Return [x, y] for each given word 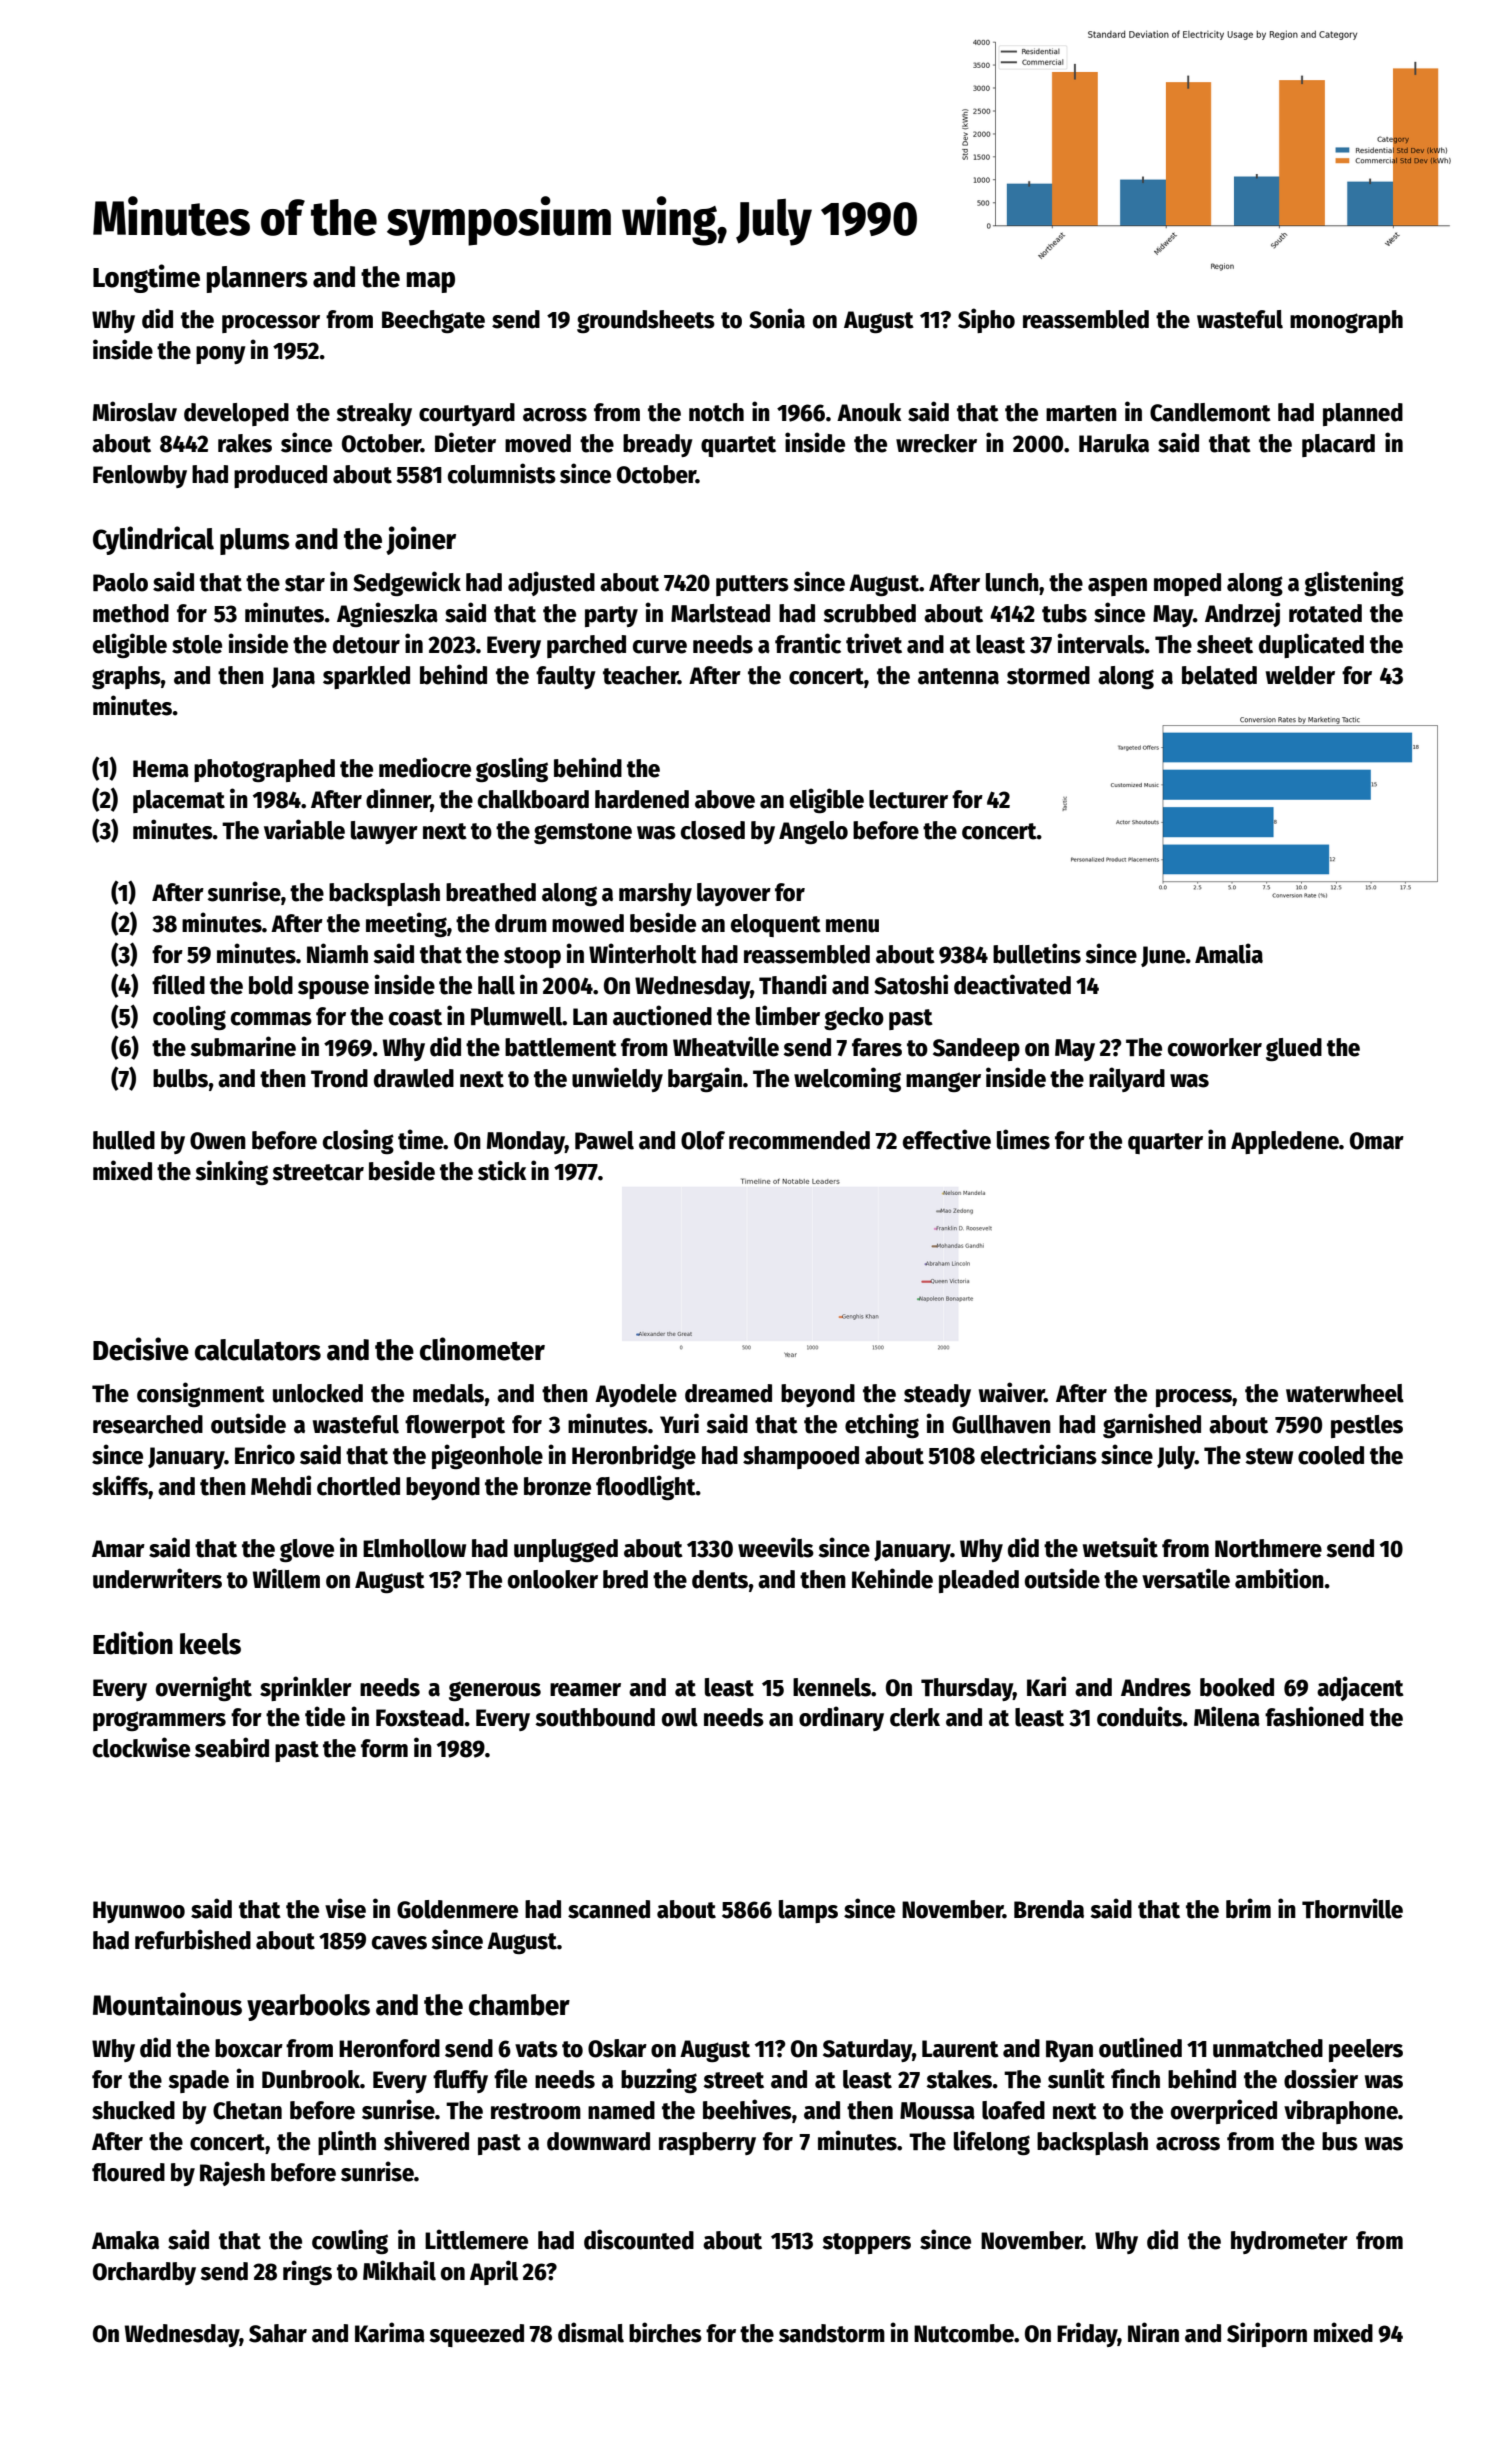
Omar [1377, 1141]
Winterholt [643, 953]
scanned [609, 1909]
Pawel [604, 1140]
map [431, 282]
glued [1294, 1049]
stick [502, 1170]
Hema [161, 769]
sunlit [1076, 2078]
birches [665, 2332]
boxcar [249, 2048]
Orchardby [144, 2273]
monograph [1346, 321]
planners [257, 279]
